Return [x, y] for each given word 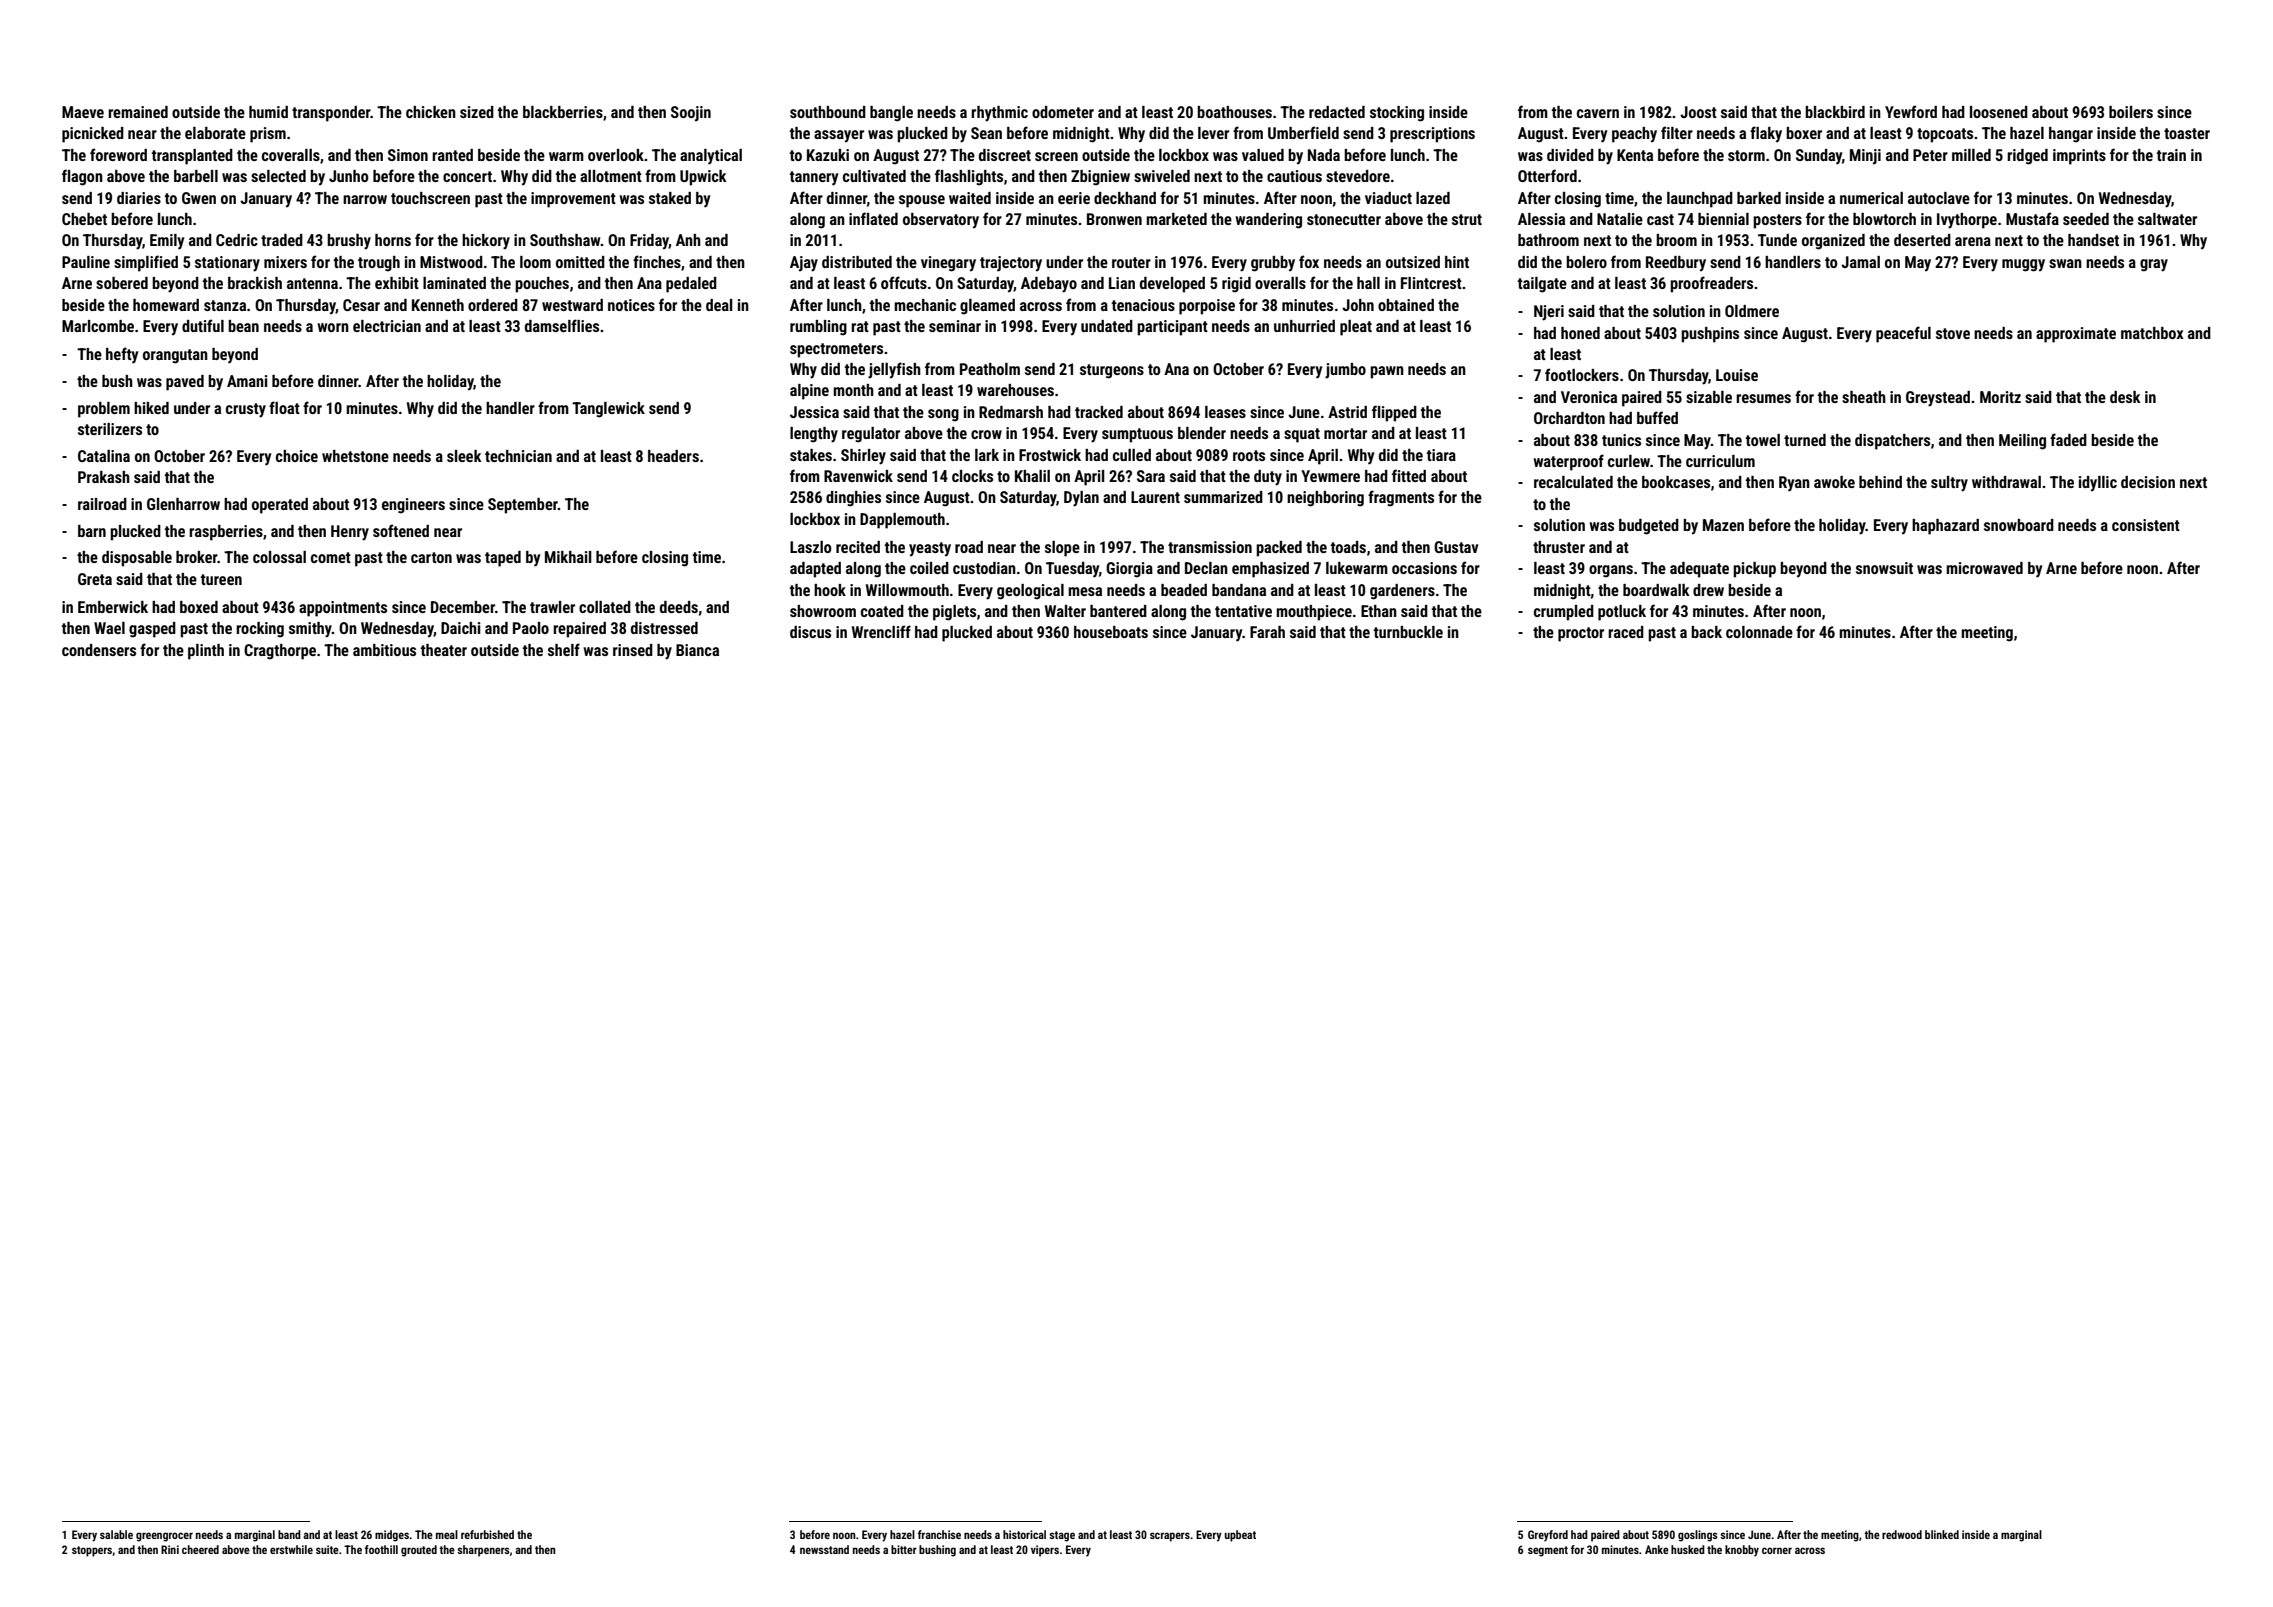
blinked [1942, 1534]
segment [1548, 1551]
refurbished [487, 1534]
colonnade [1759, 632]
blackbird [1835, 112]
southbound [828, 112]
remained [138, 112]
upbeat [1240, 1536]
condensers [99, 650]
